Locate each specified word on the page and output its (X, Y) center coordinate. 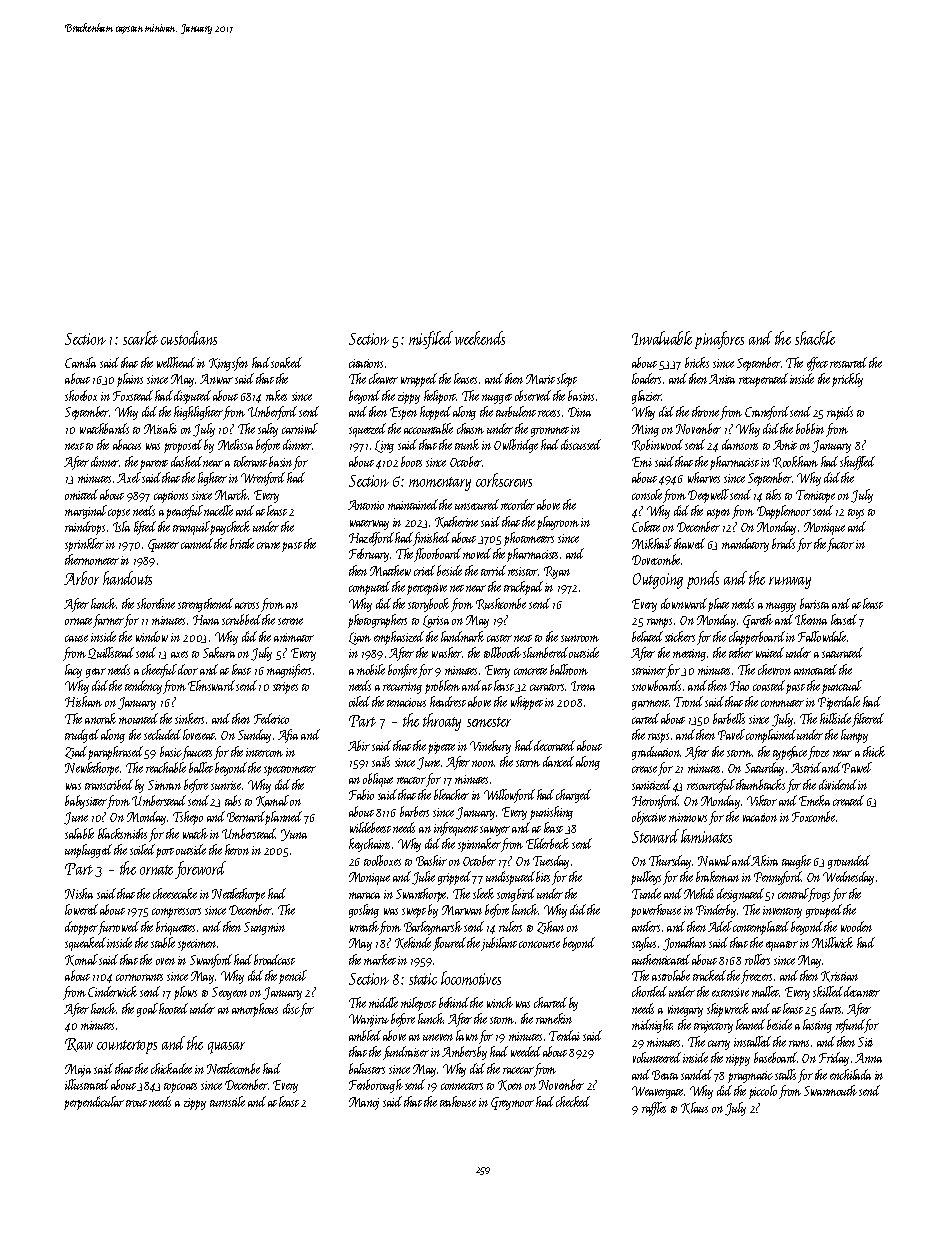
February (369, 555)
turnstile (227, 1101)
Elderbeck (547, 843)
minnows (688, 817)
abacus (127, 444)
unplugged (88, 851)
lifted (145, 528)
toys (856, 514)
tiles (773, 494)
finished (432, 538)
